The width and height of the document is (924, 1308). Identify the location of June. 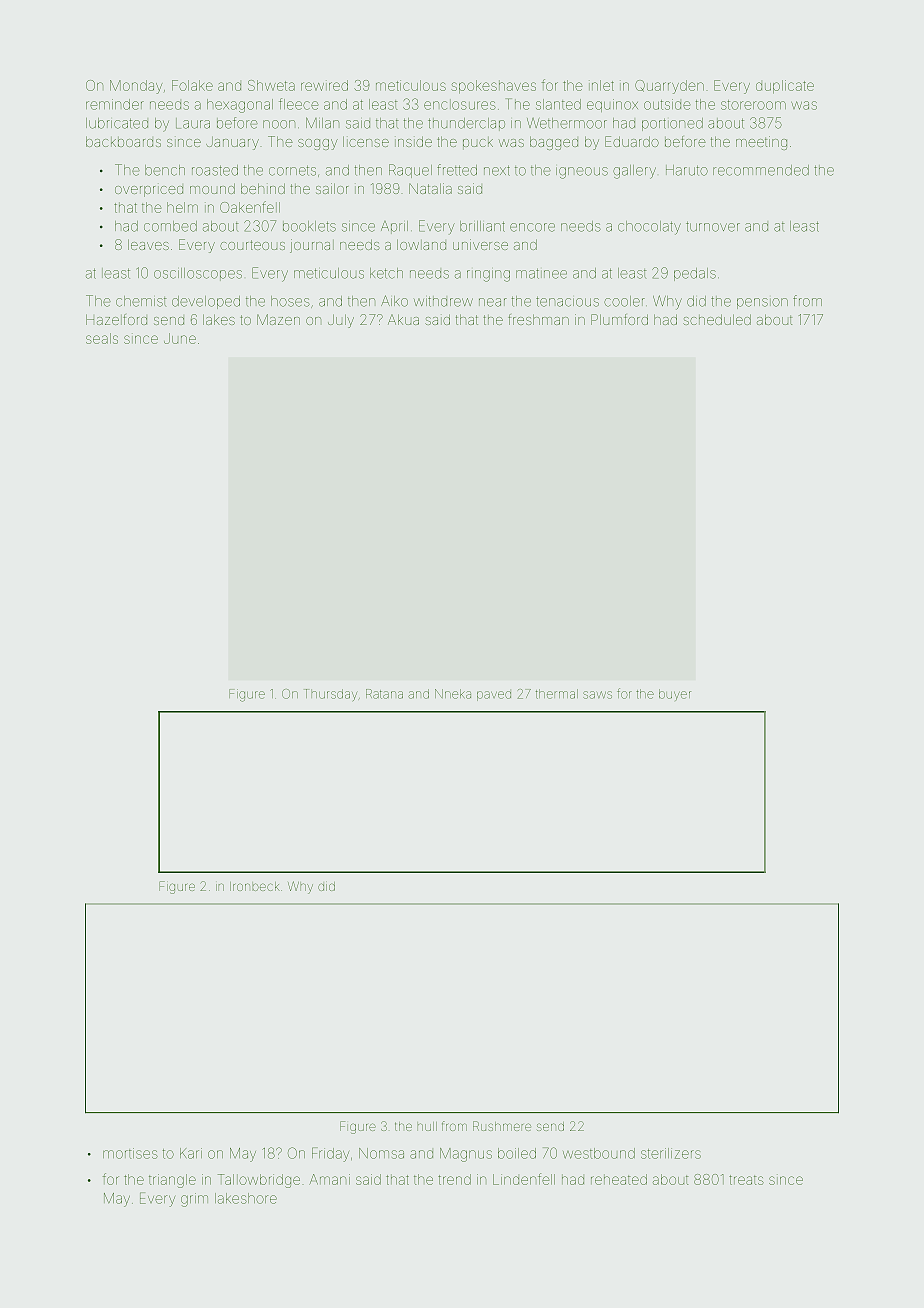
(180, 338).
